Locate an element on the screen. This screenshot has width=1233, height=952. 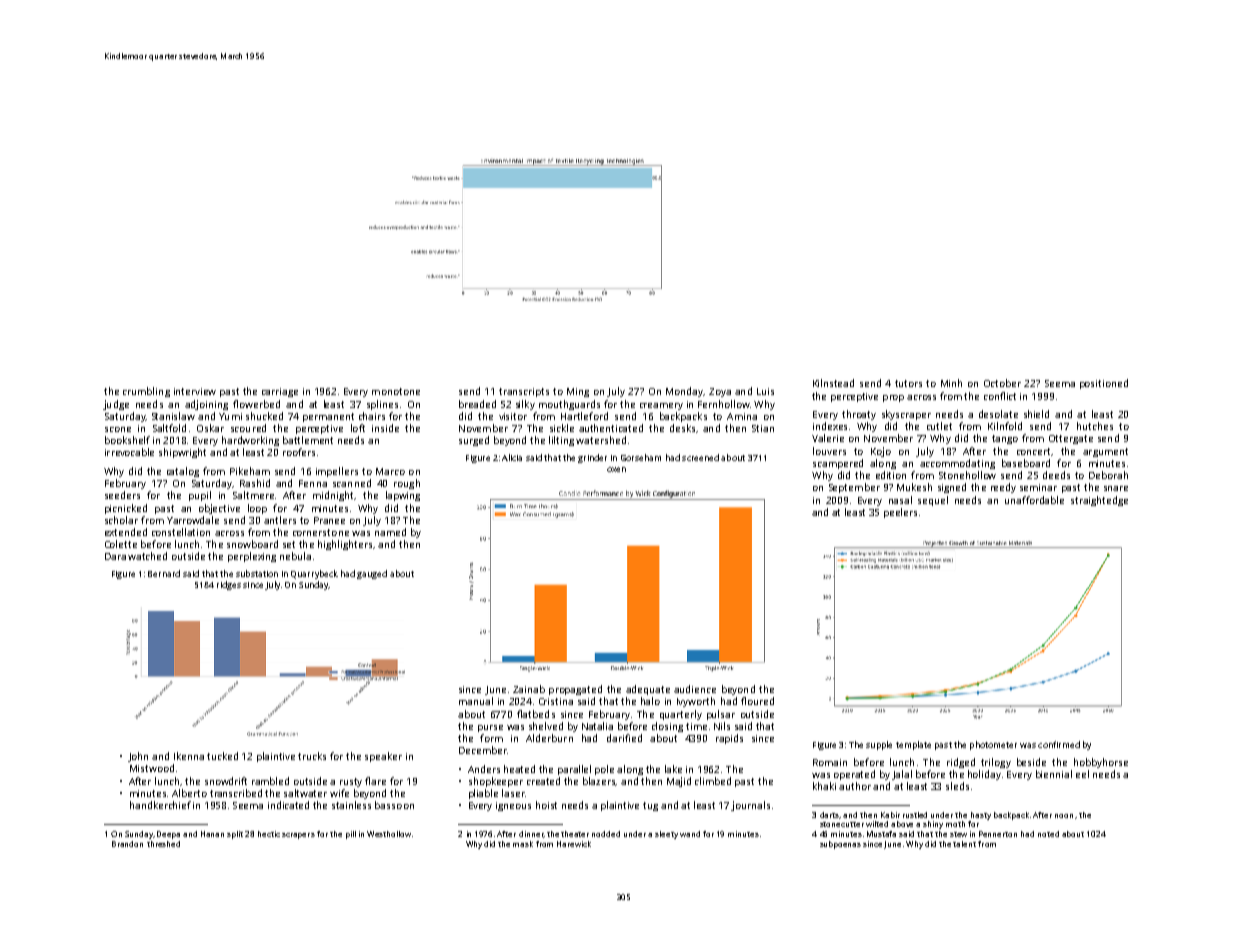
pill is located at coordinates (351, 835).
